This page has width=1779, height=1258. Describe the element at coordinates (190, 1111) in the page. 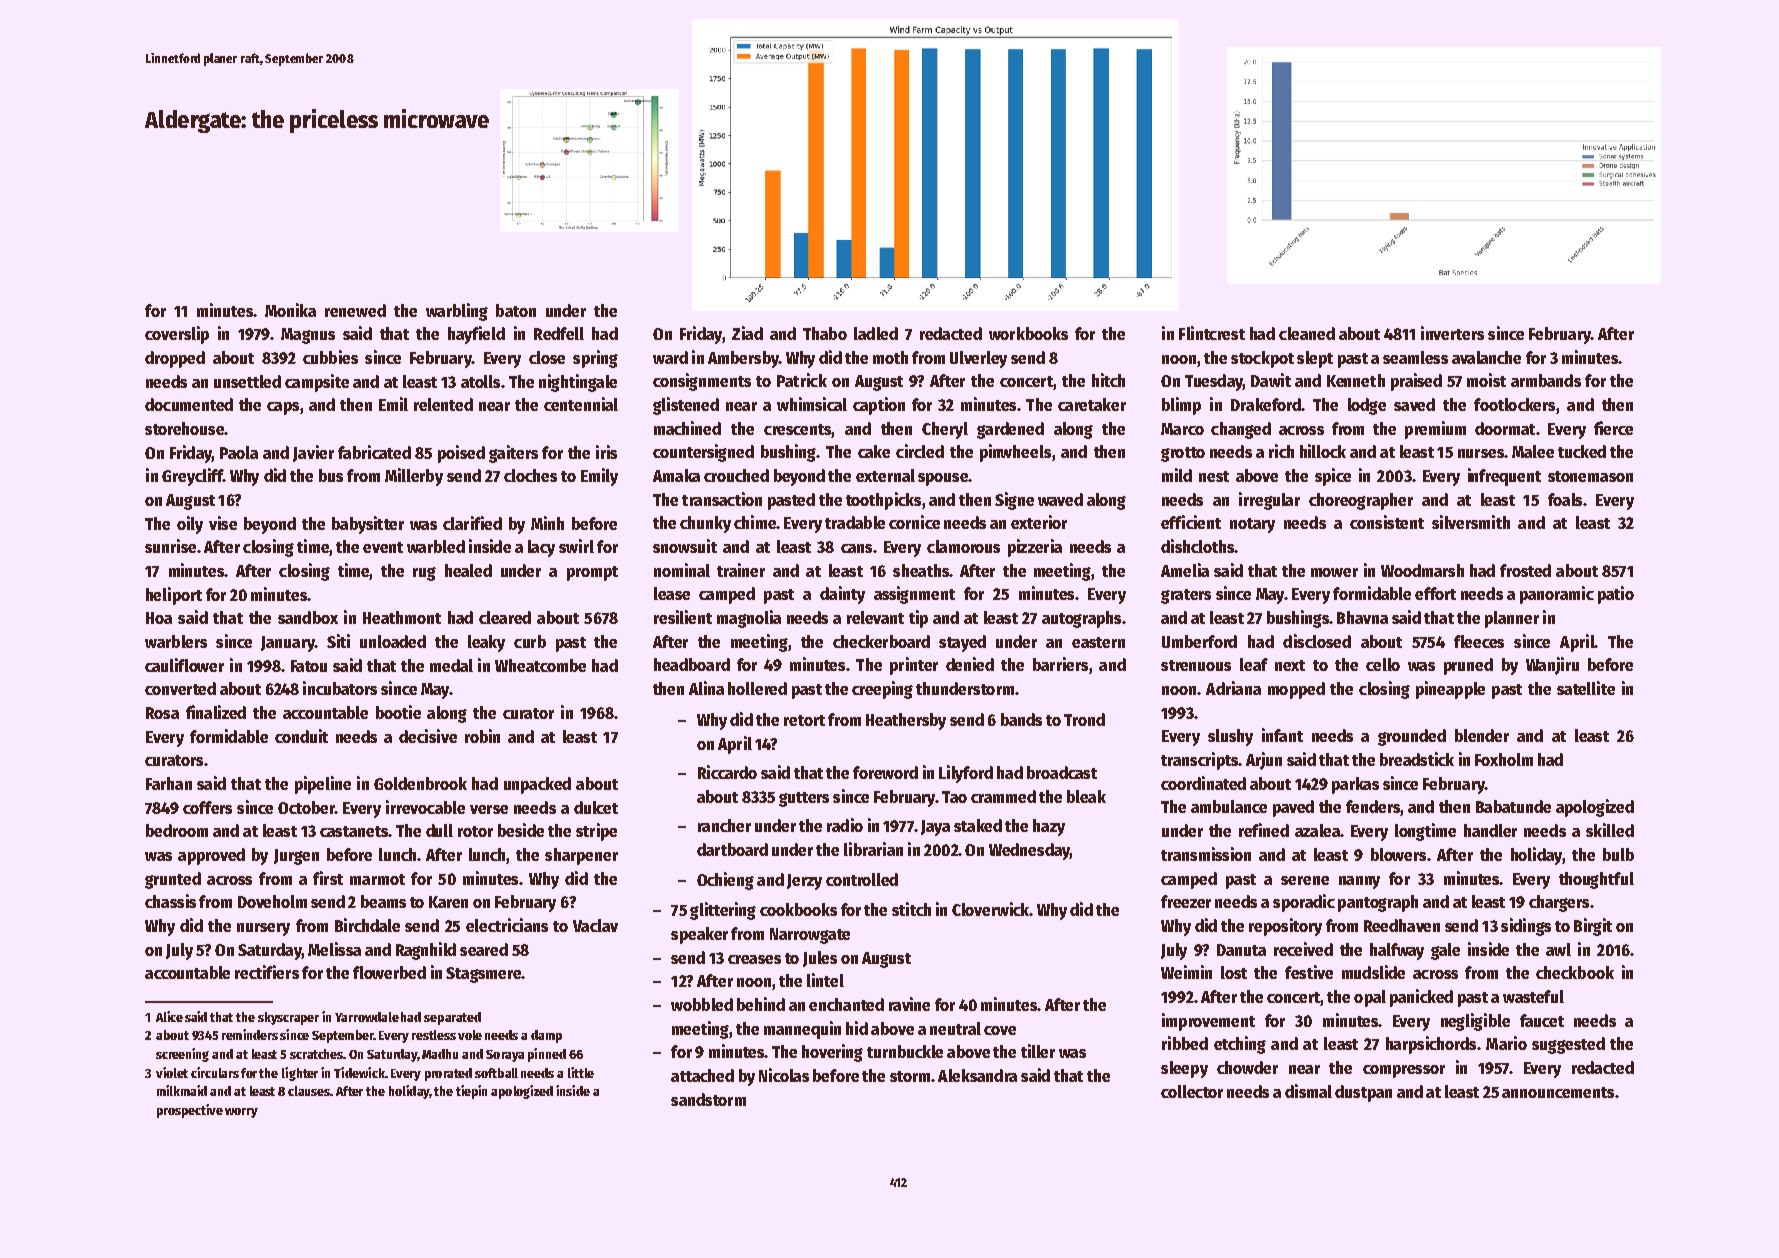

I see `prospective` at that location.
